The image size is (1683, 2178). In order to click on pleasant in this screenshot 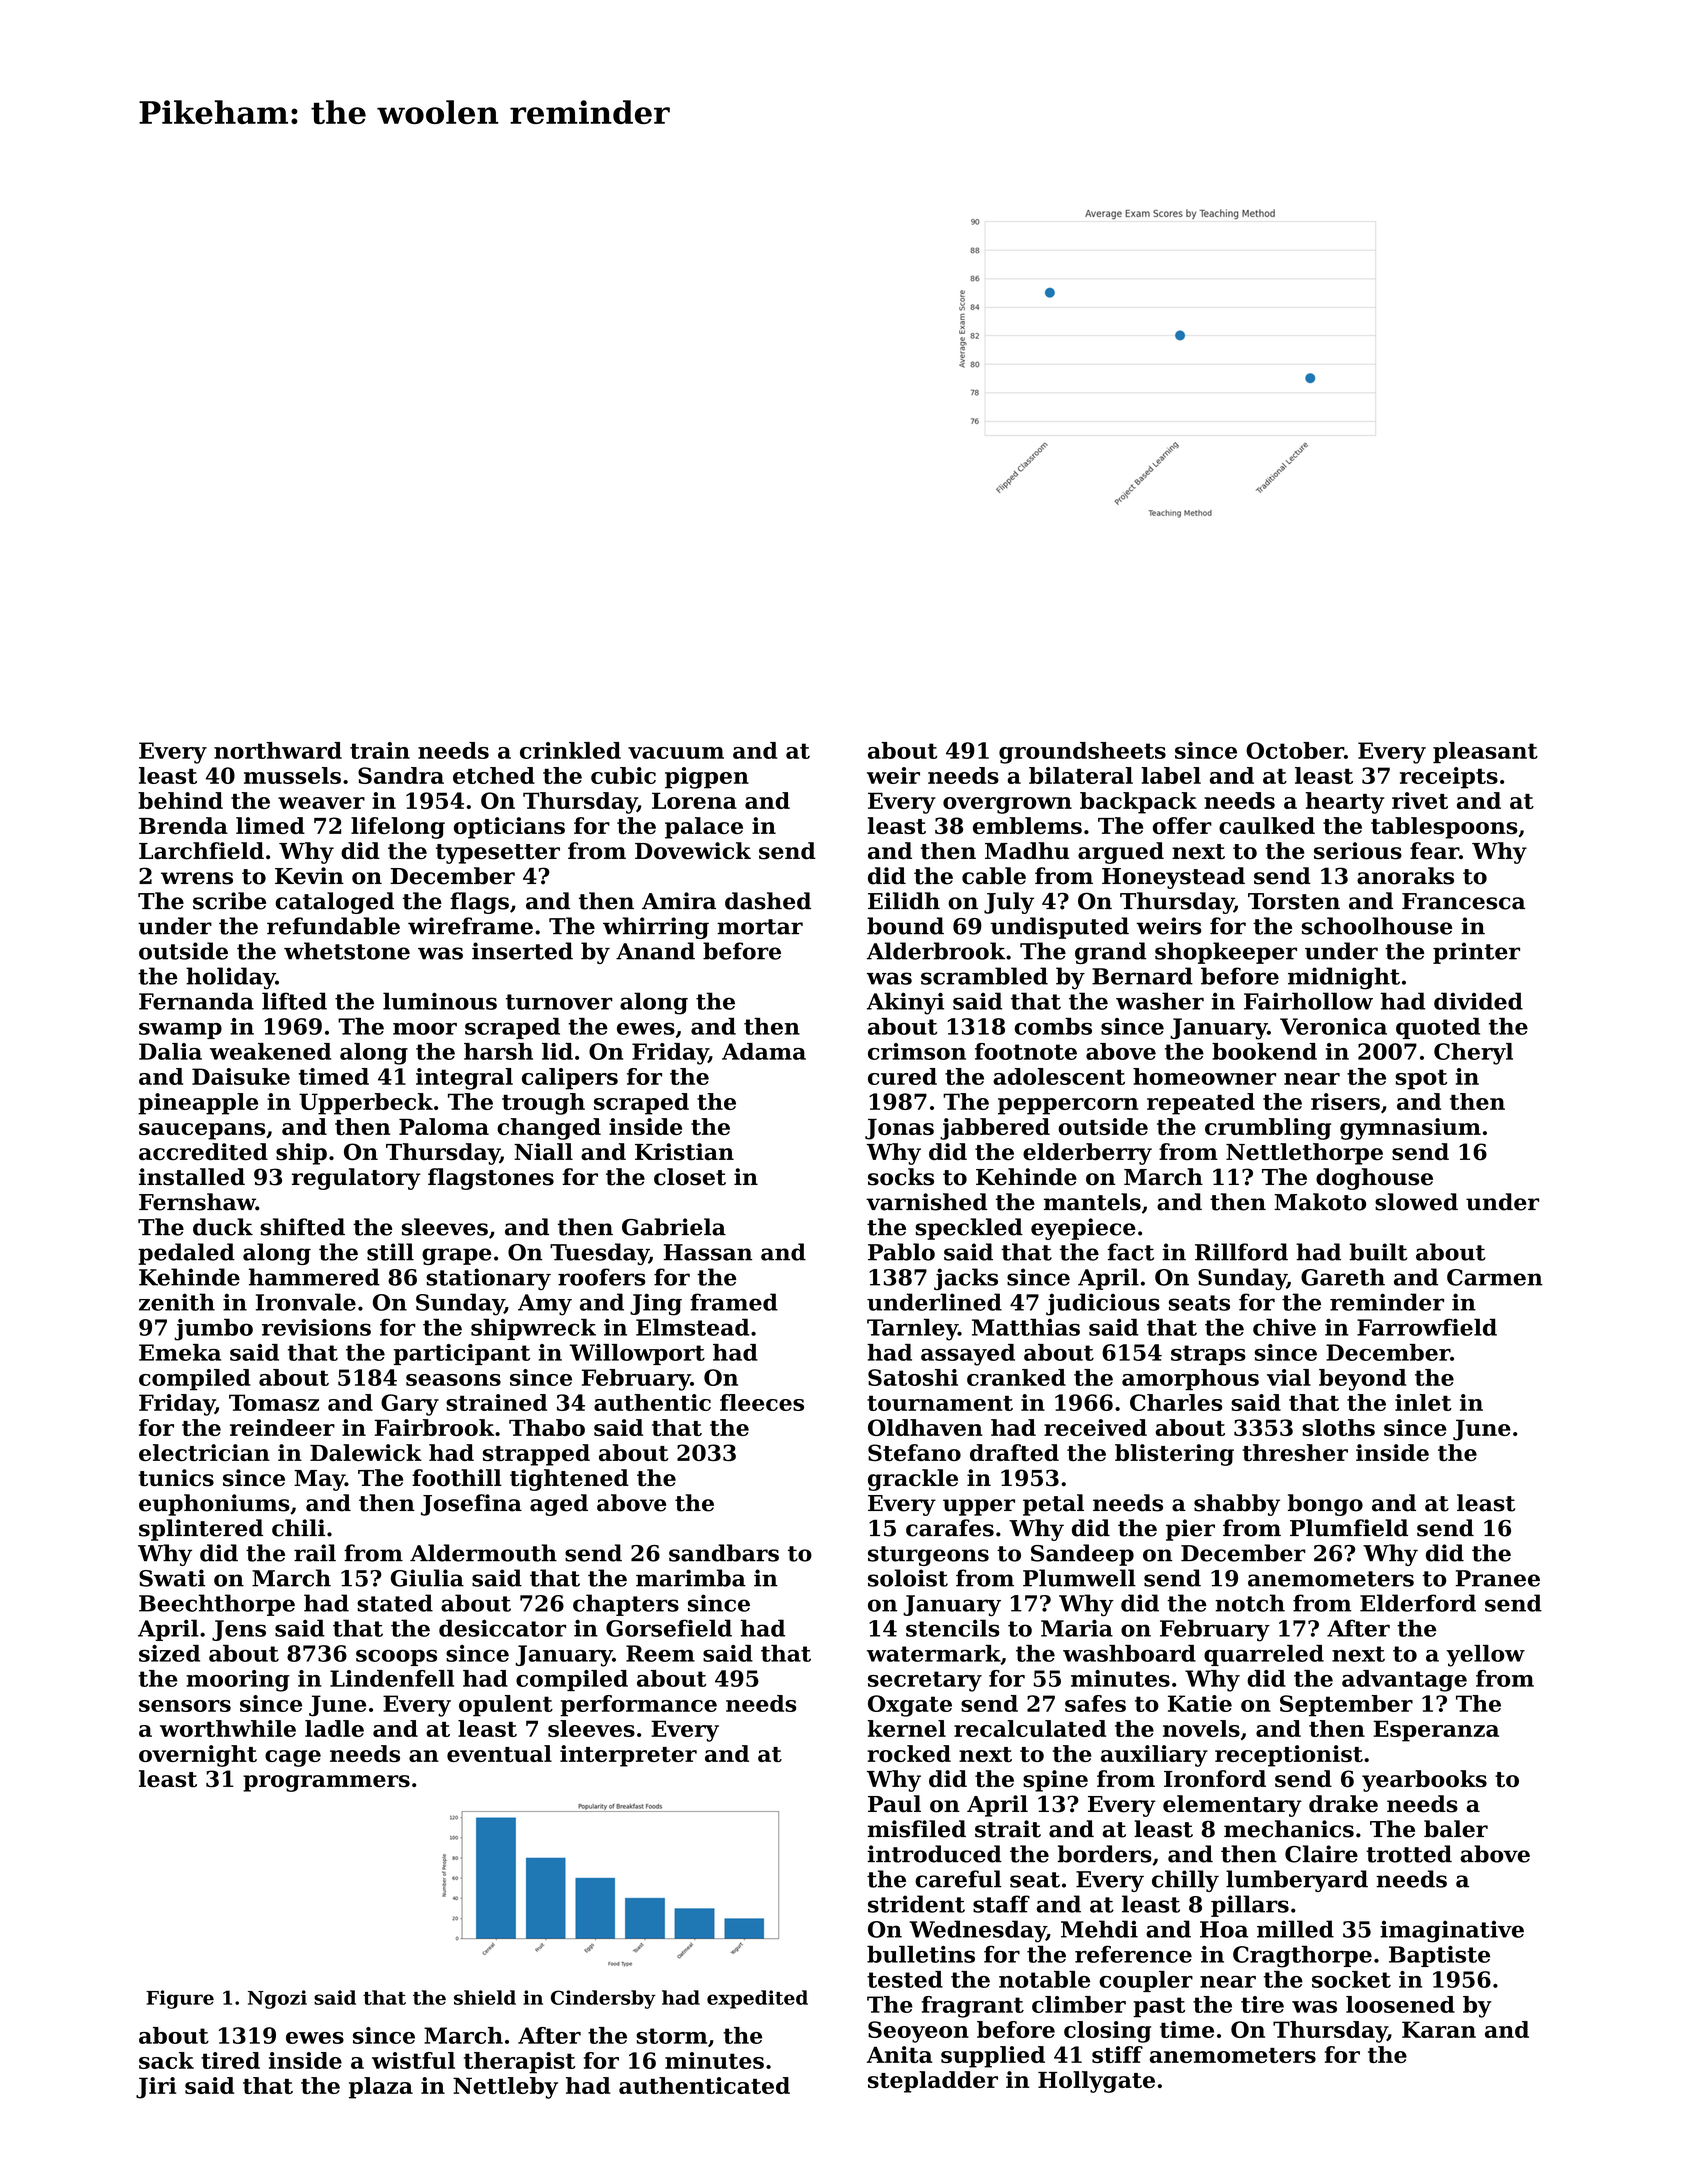, I will do `click(1485, 753)`.
